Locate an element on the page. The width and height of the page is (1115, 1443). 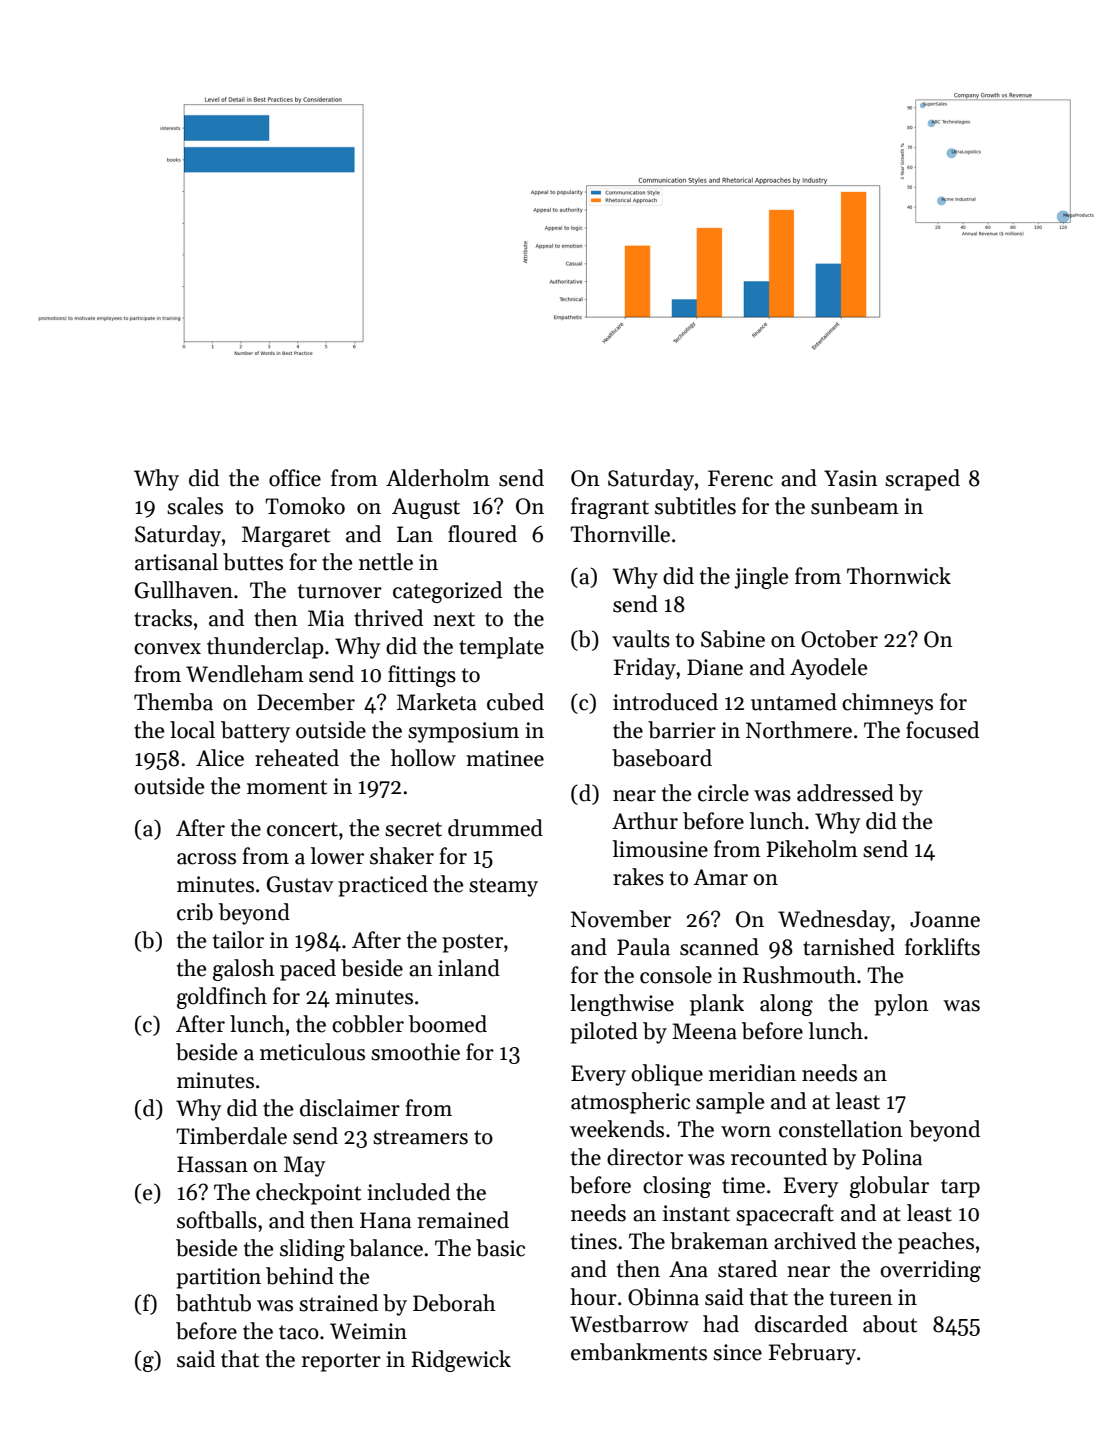
reheated is located at coordinates (297, 758).
